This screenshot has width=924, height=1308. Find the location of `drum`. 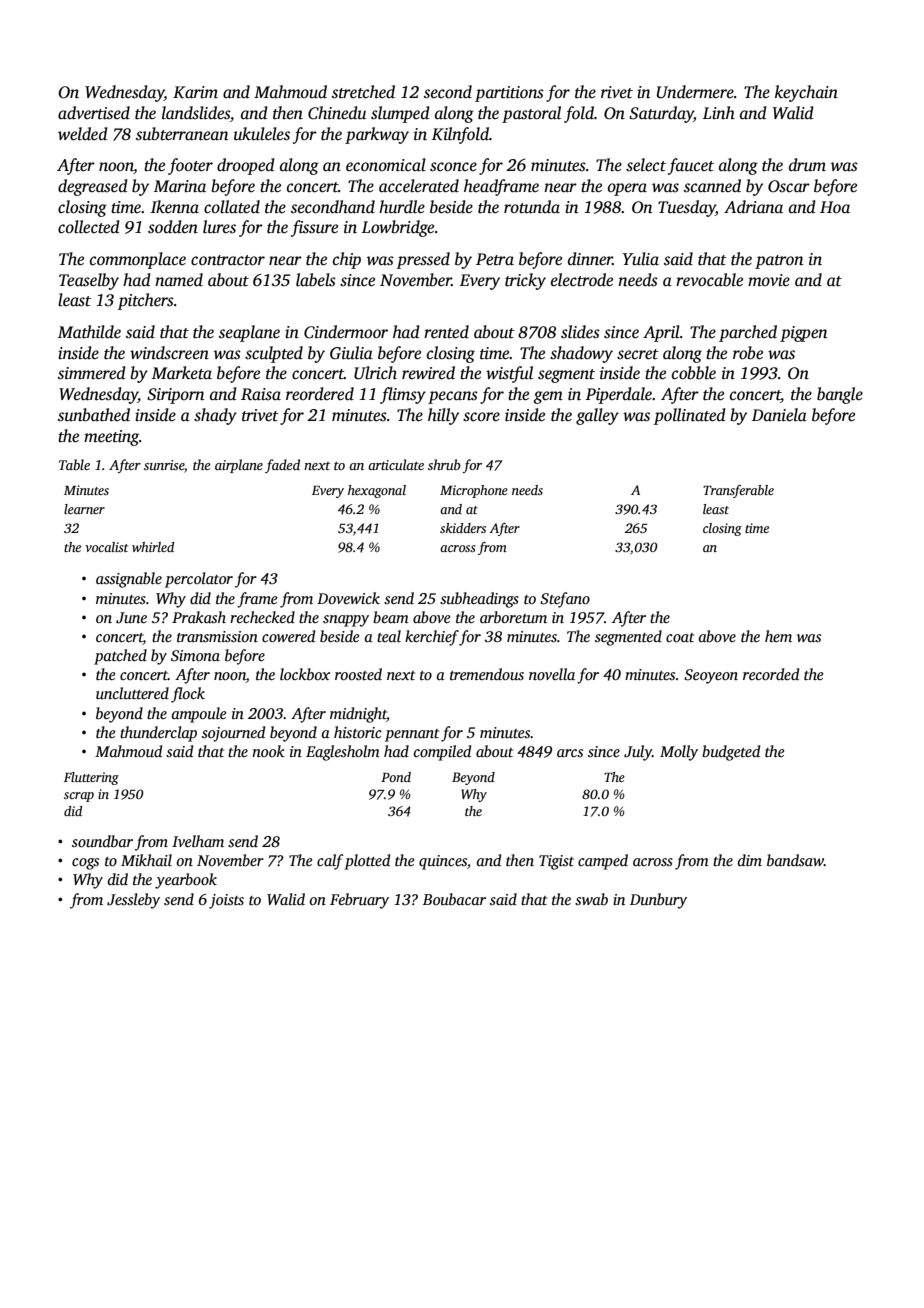

drum is located at coordinates (807, 165).
